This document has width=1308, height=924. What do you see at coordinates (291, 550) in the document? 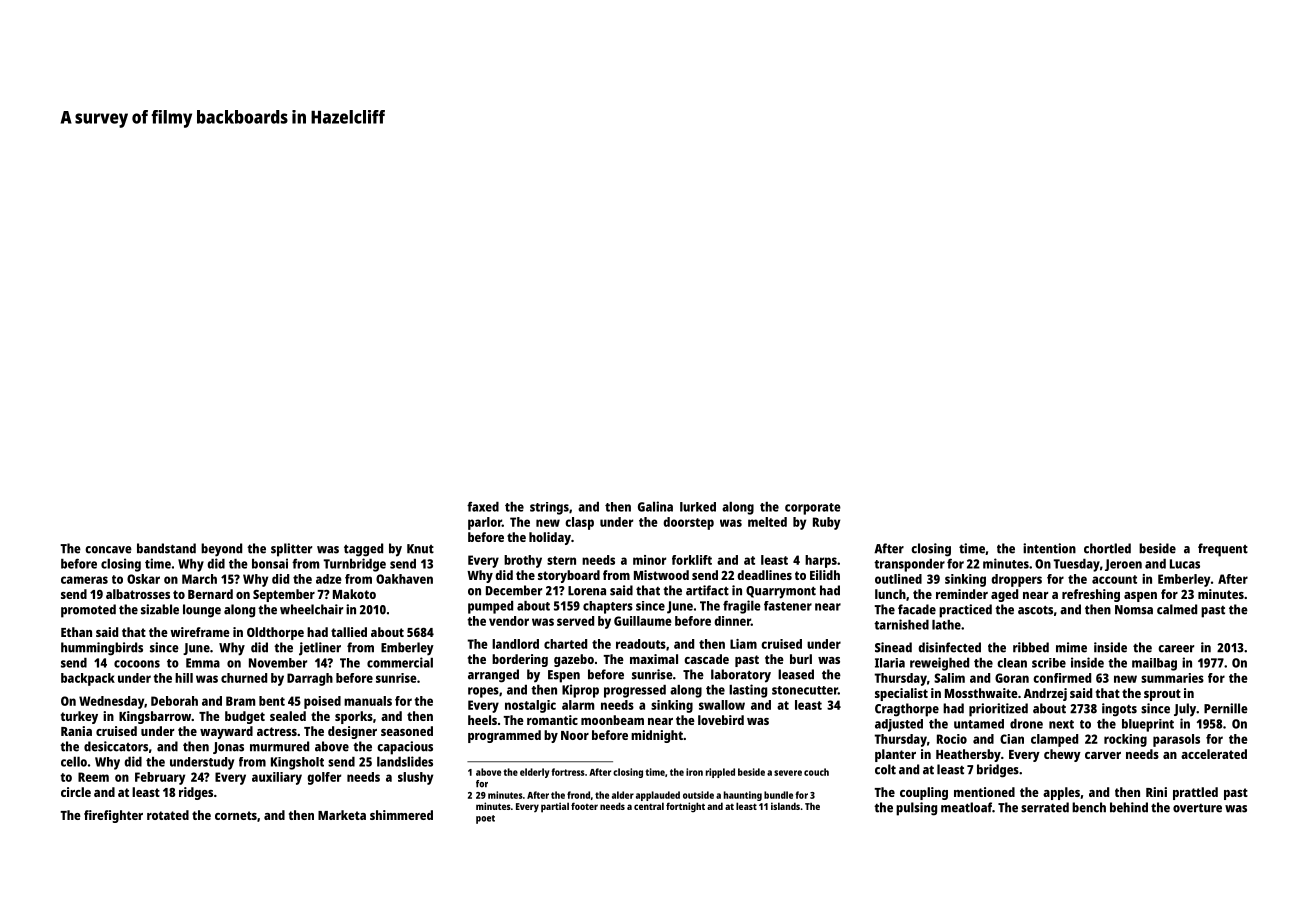
I see `splitter` at bounding box center [291, 550].
